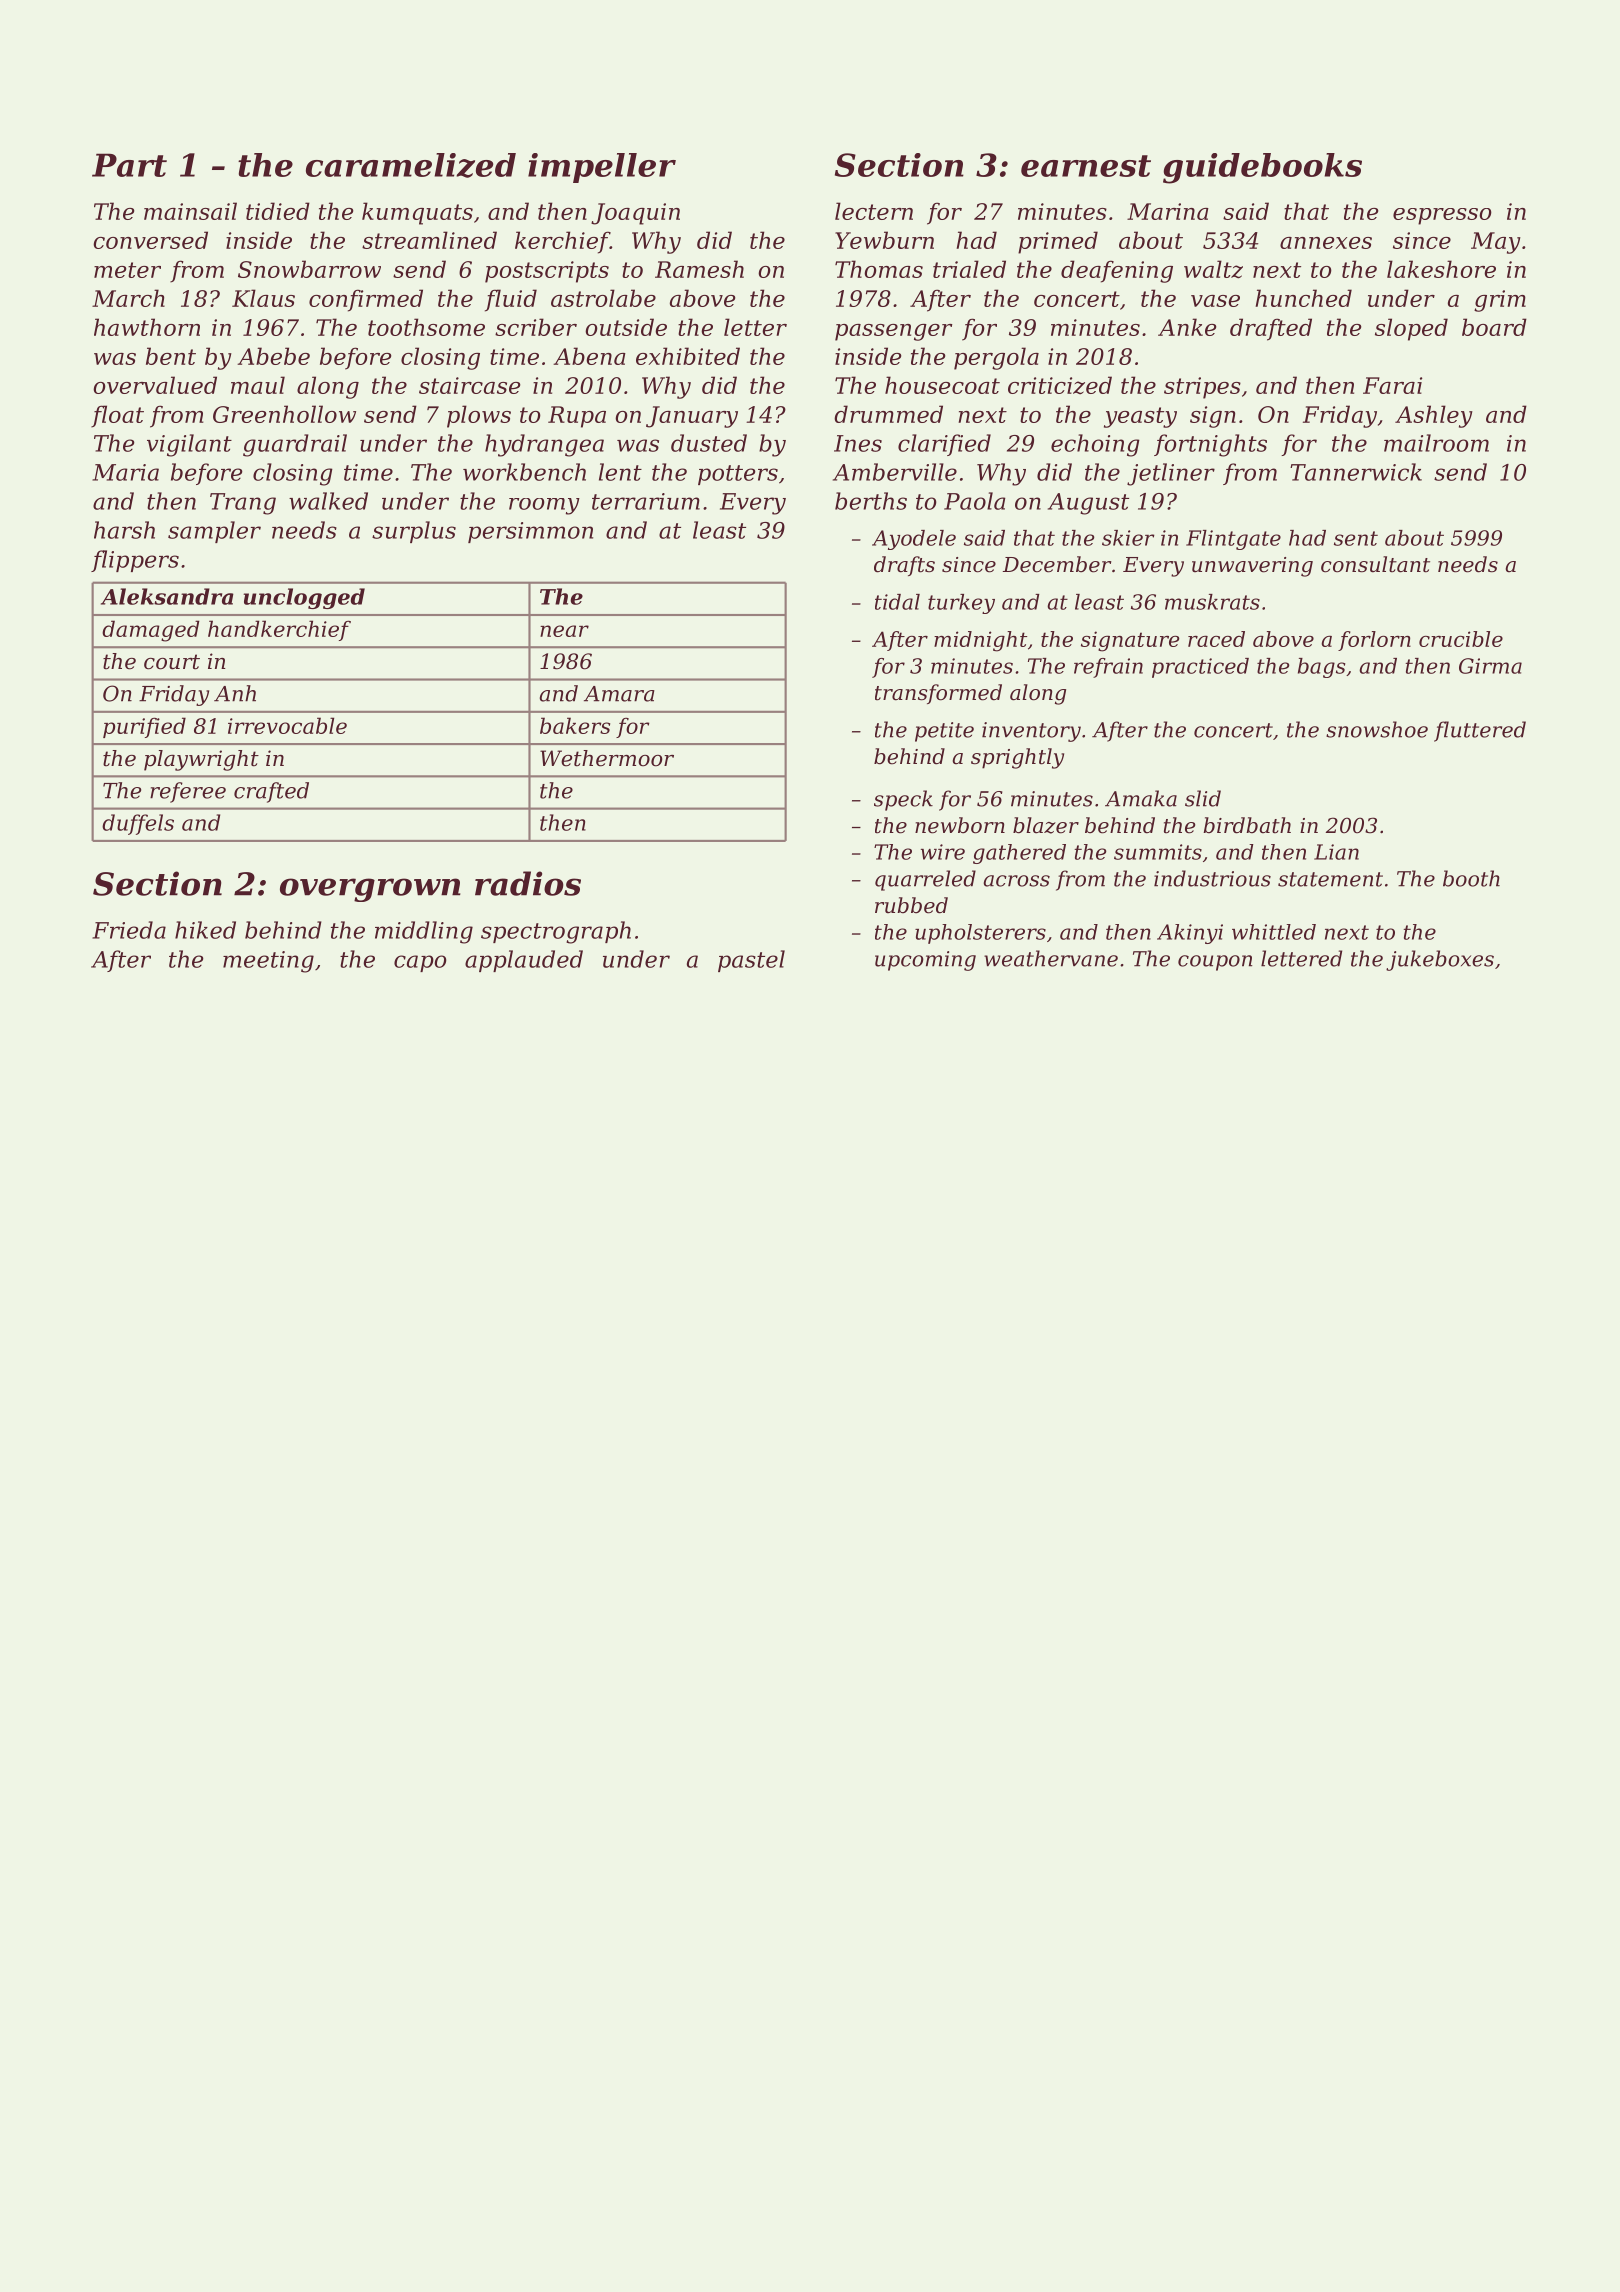 The height and width of the screenshot is (2292, 1620). Describe the element at coordinates (370, 890) in the screenshot. I see `overgrown` at that location.
